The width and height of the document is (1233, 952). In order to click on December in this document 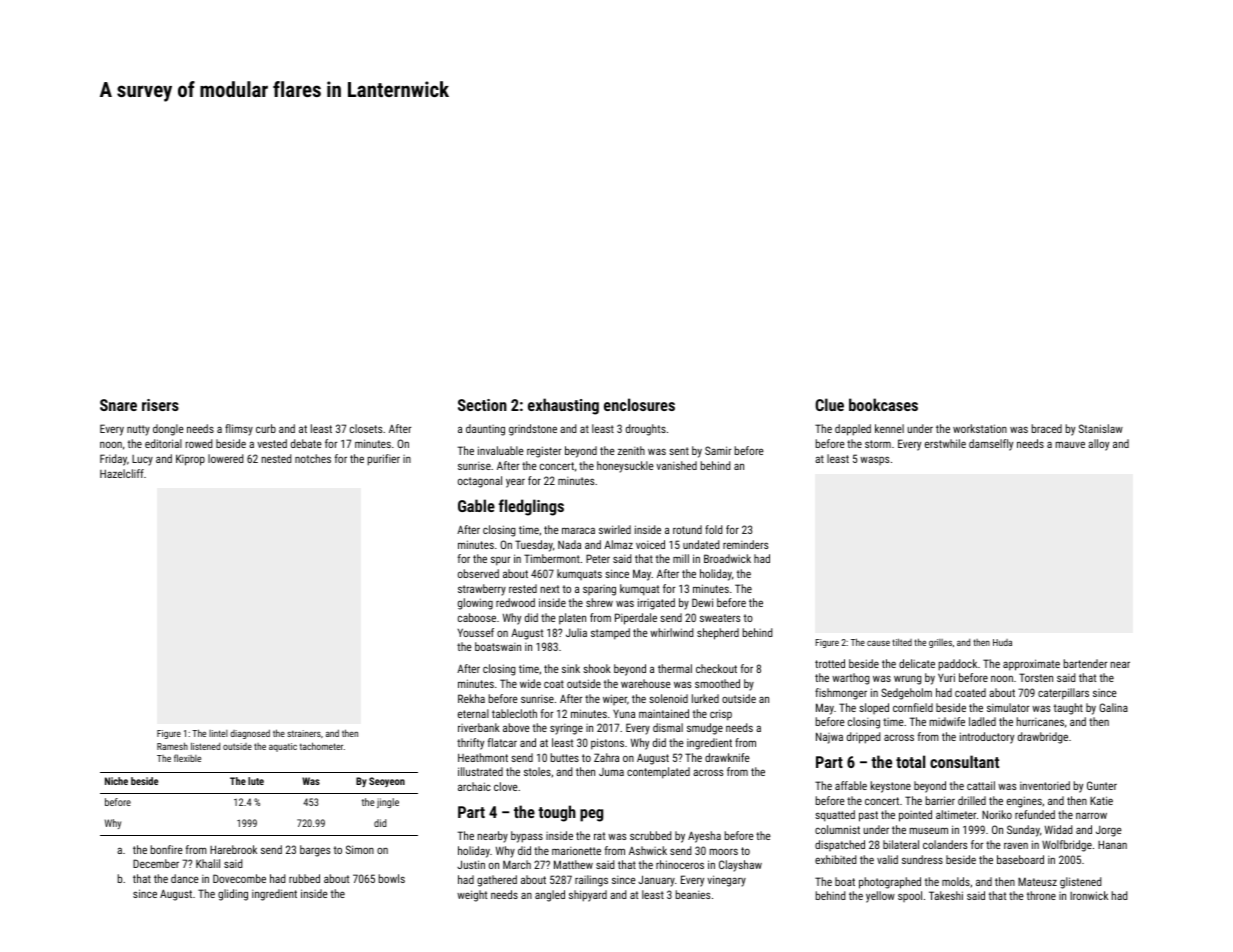, I will do `click(156, 863)`.
